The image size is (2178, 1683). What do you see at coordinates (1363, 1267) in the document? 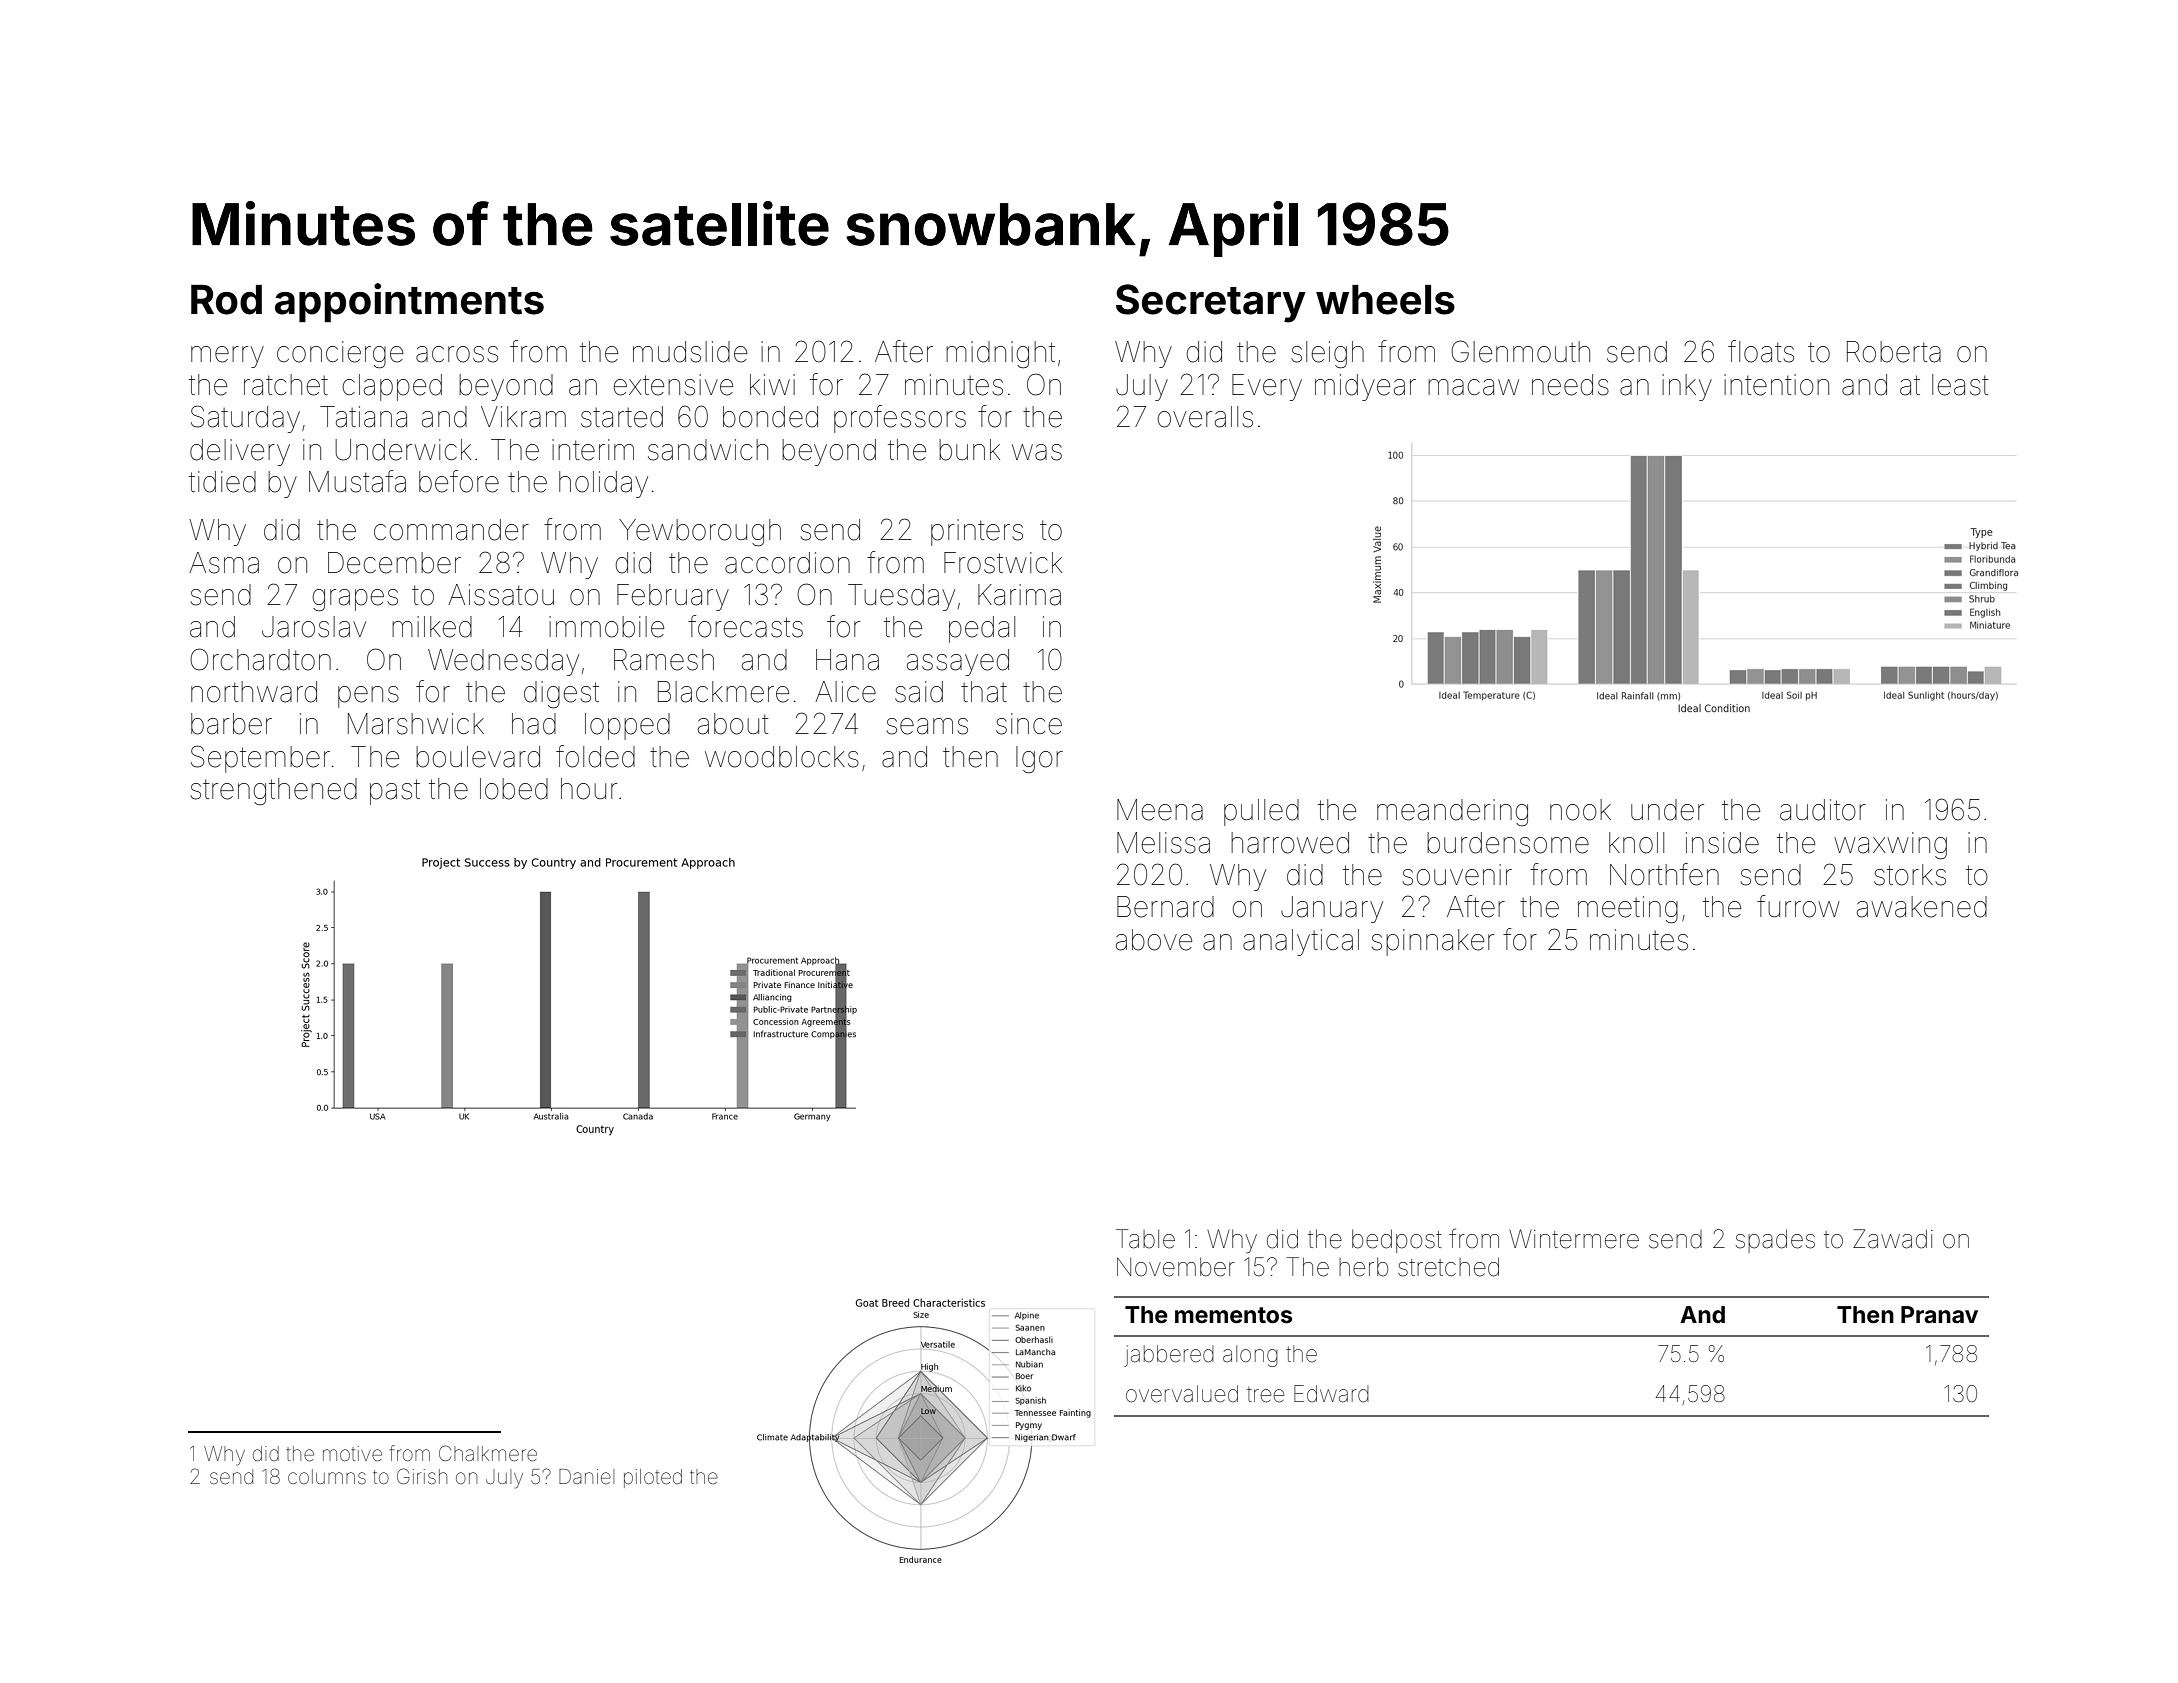
I see `herb` at bounding box center [1363, 1267].
